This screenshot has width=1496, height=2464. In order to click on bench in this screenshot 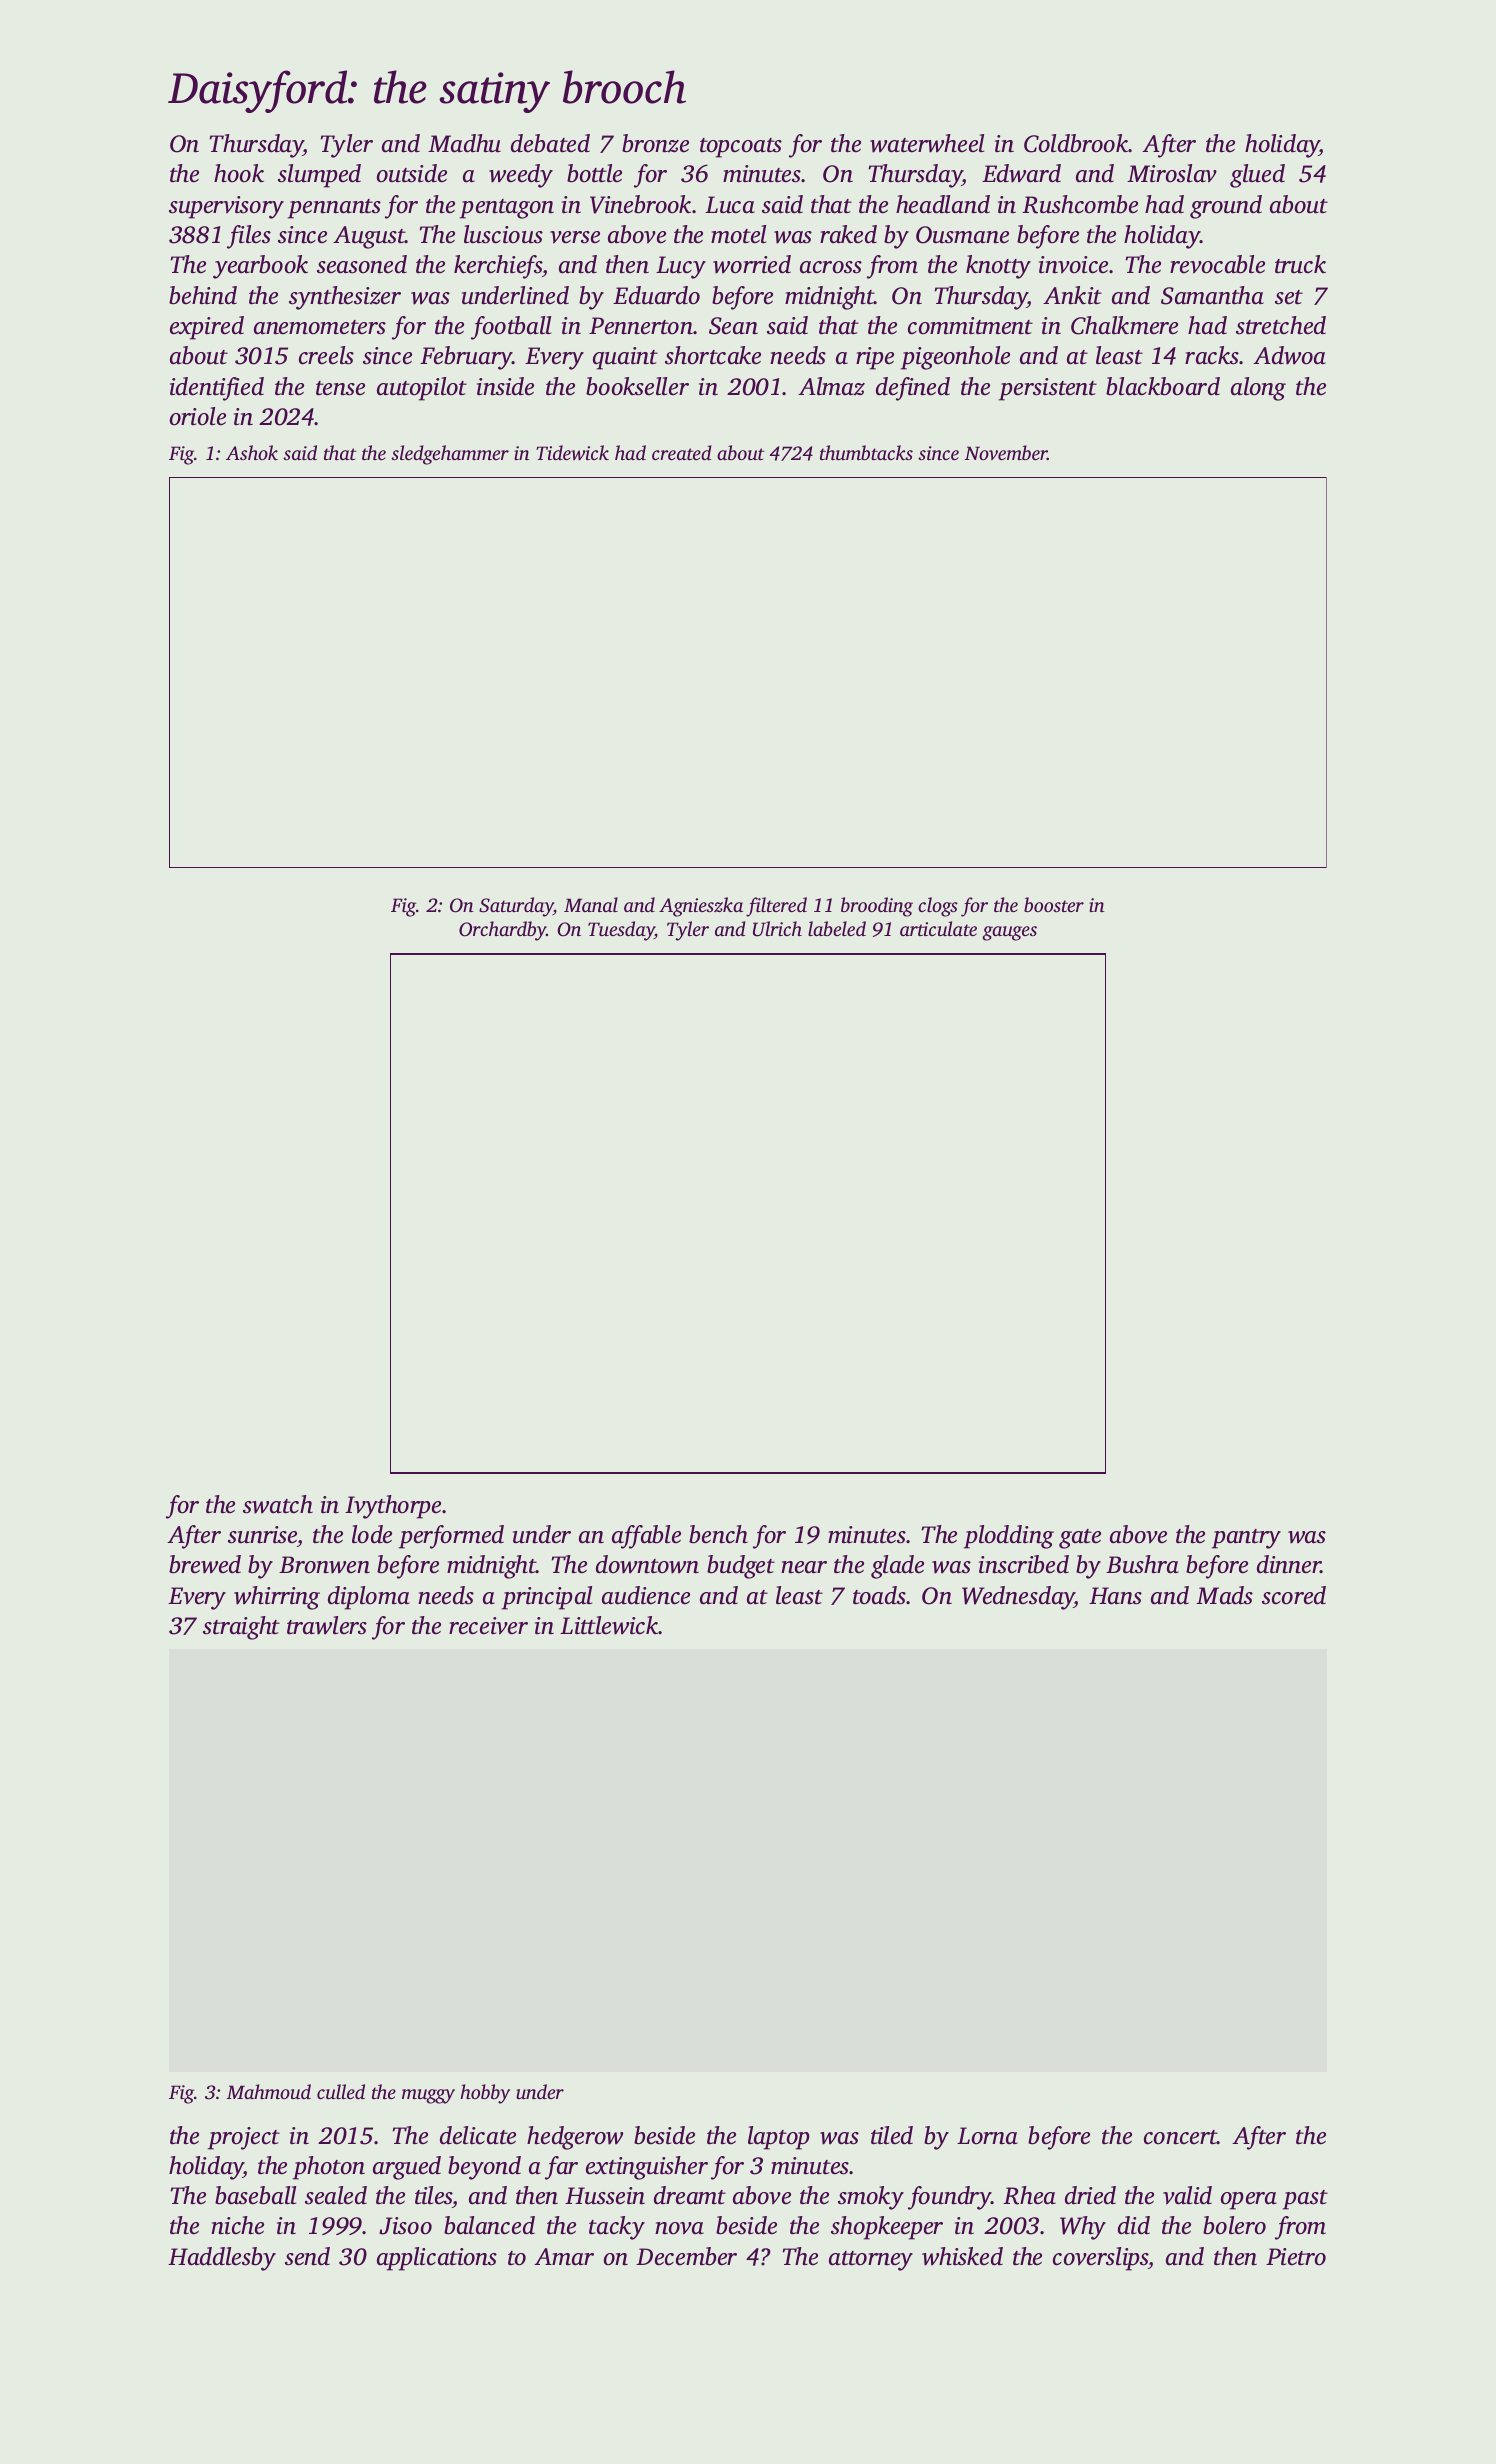, I will do `click(718, 1534)`.
